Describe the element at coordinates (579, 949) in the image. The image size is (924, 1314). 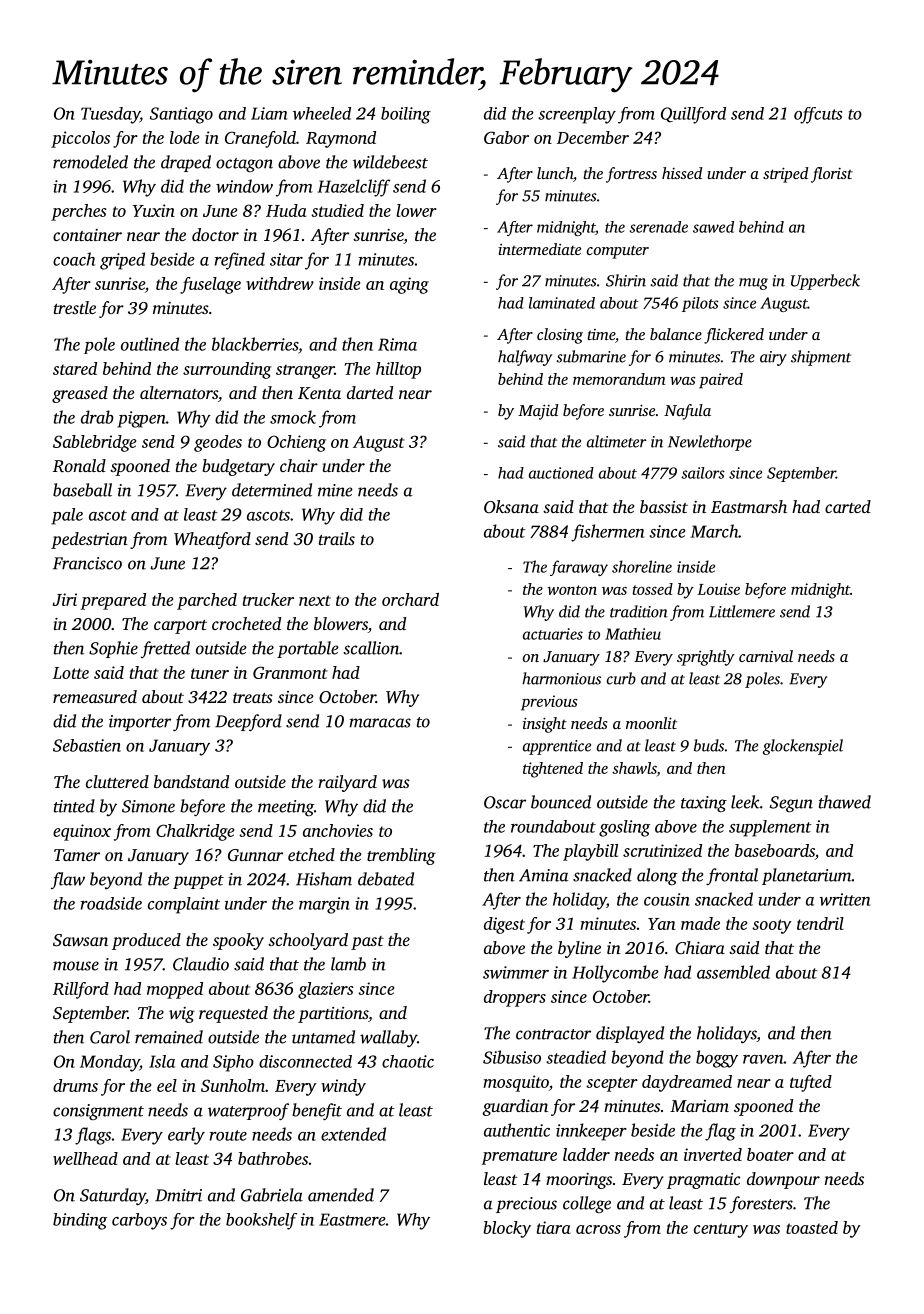
I see `byline` at that location.
